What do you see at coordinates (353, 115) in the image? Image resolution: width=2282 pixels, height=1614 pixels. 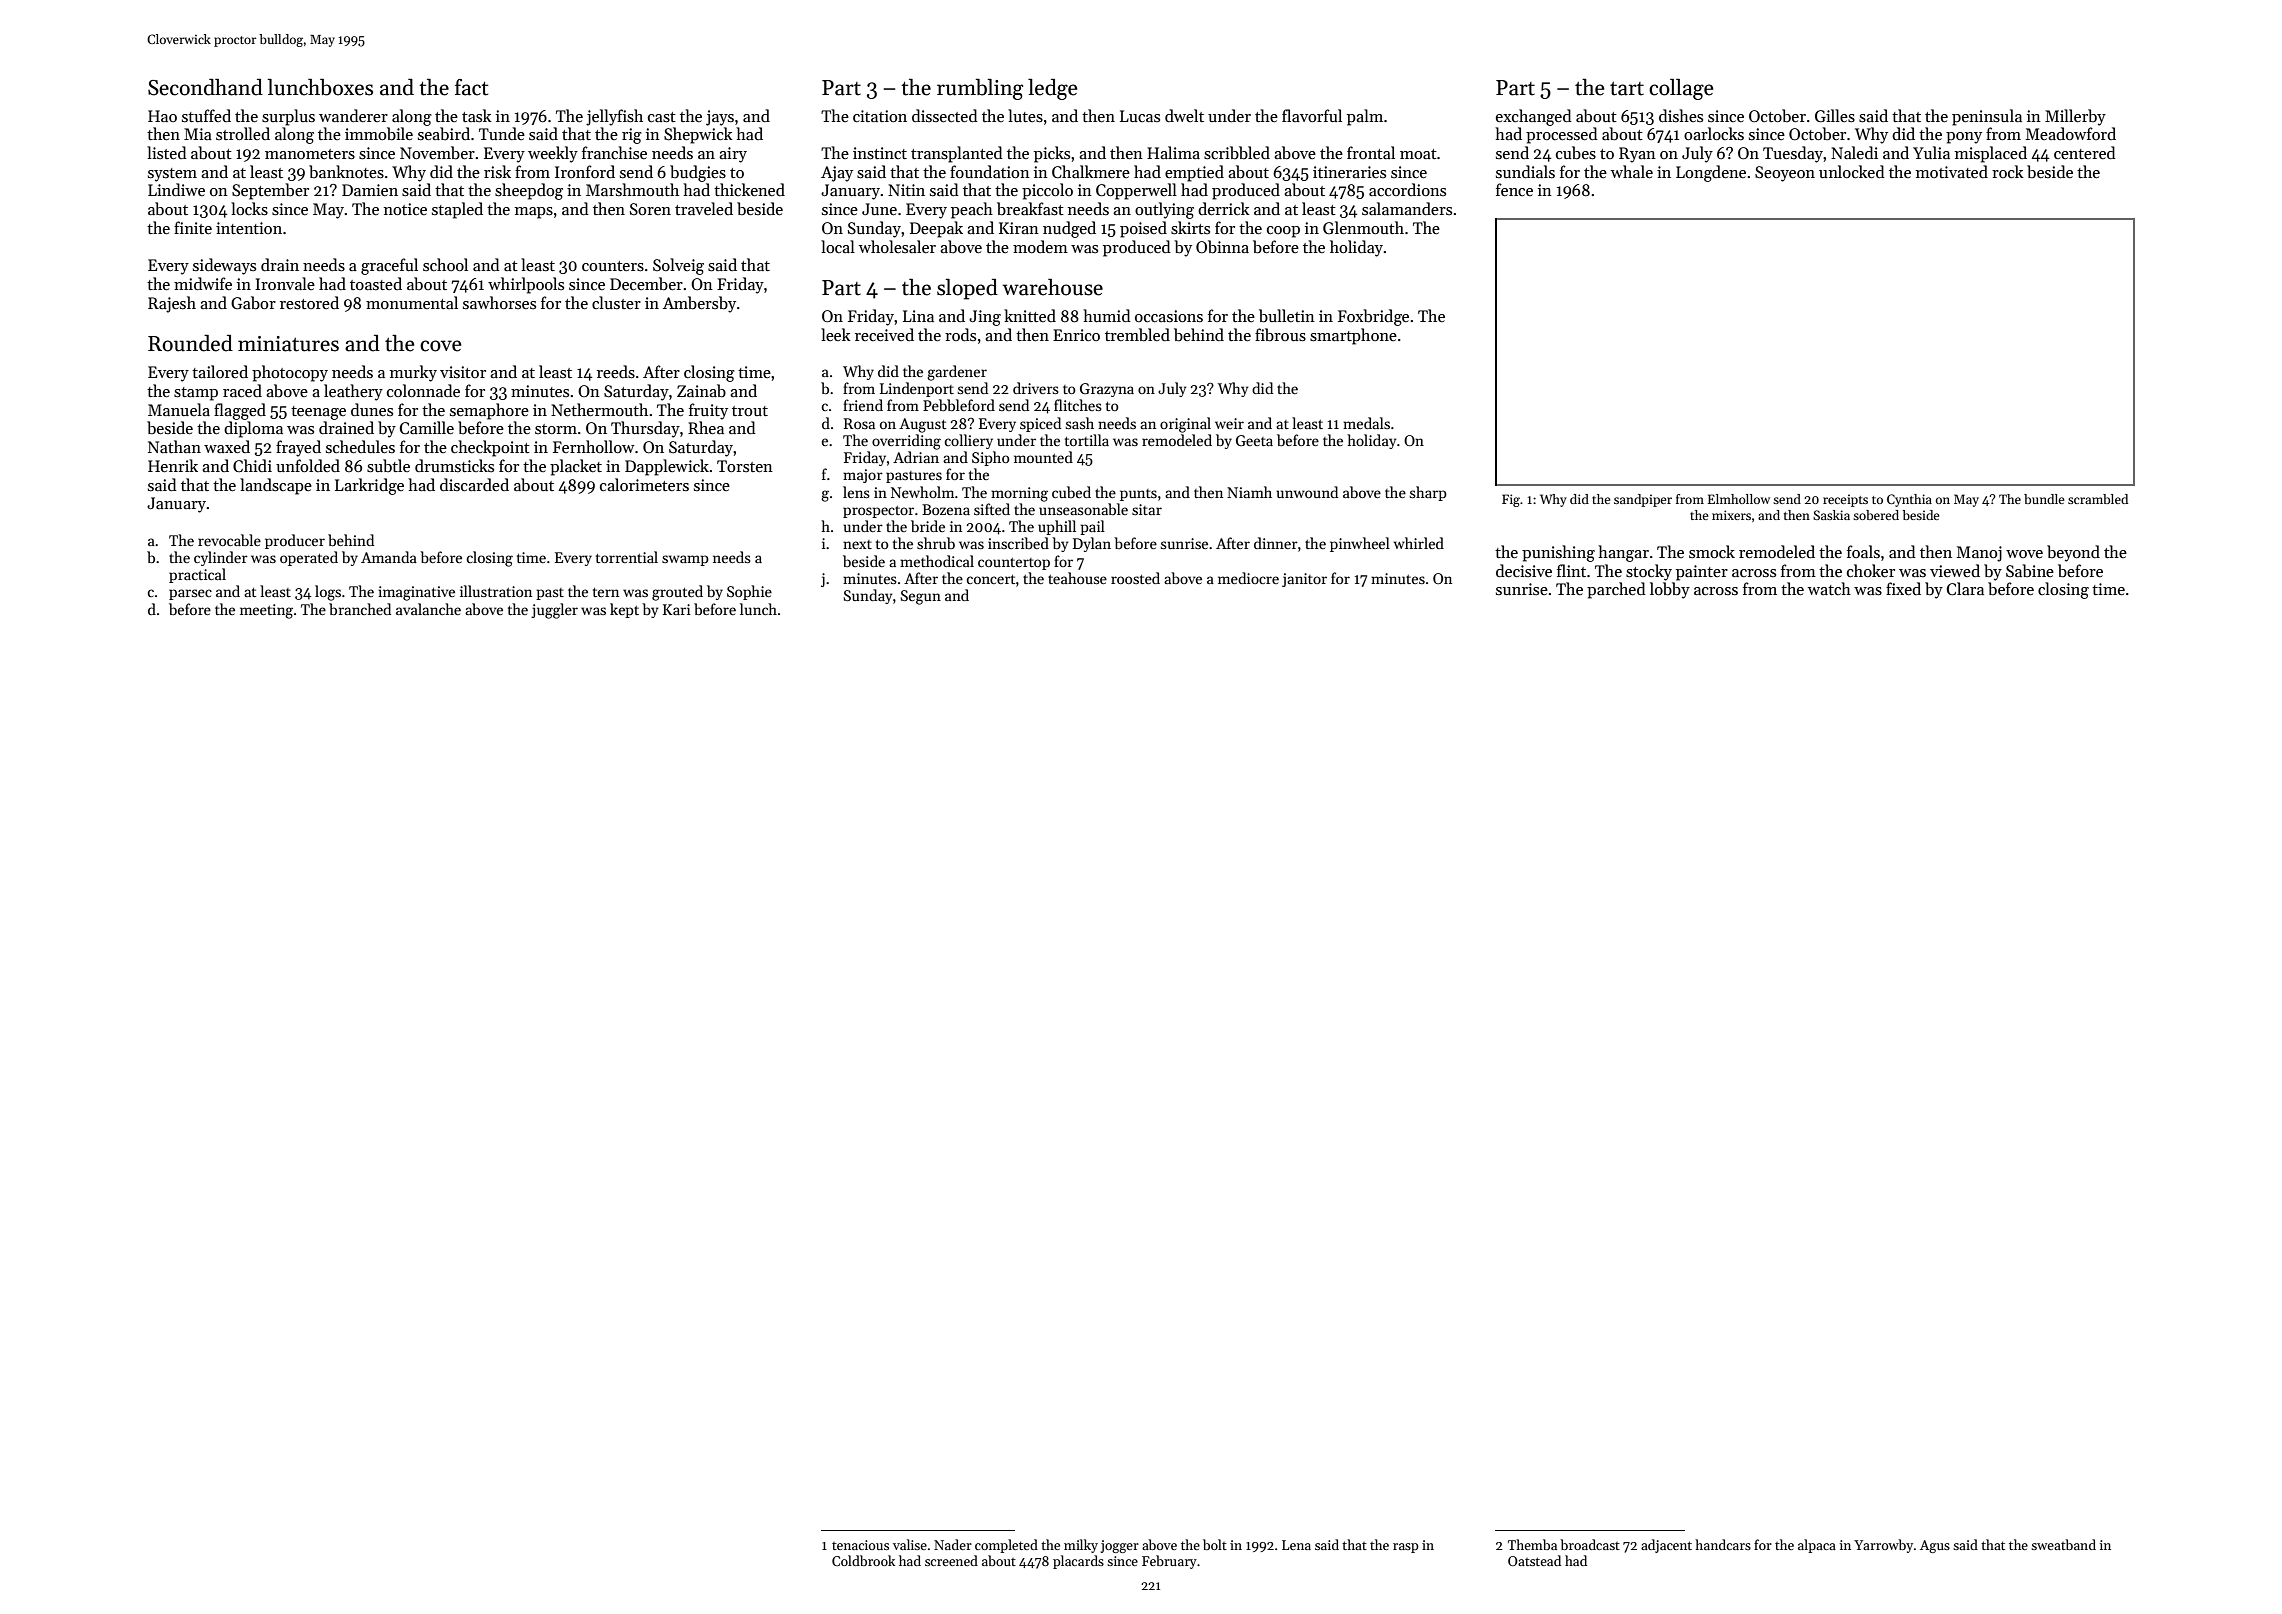 I see `wanderer` at bounding box center [353, 115].
